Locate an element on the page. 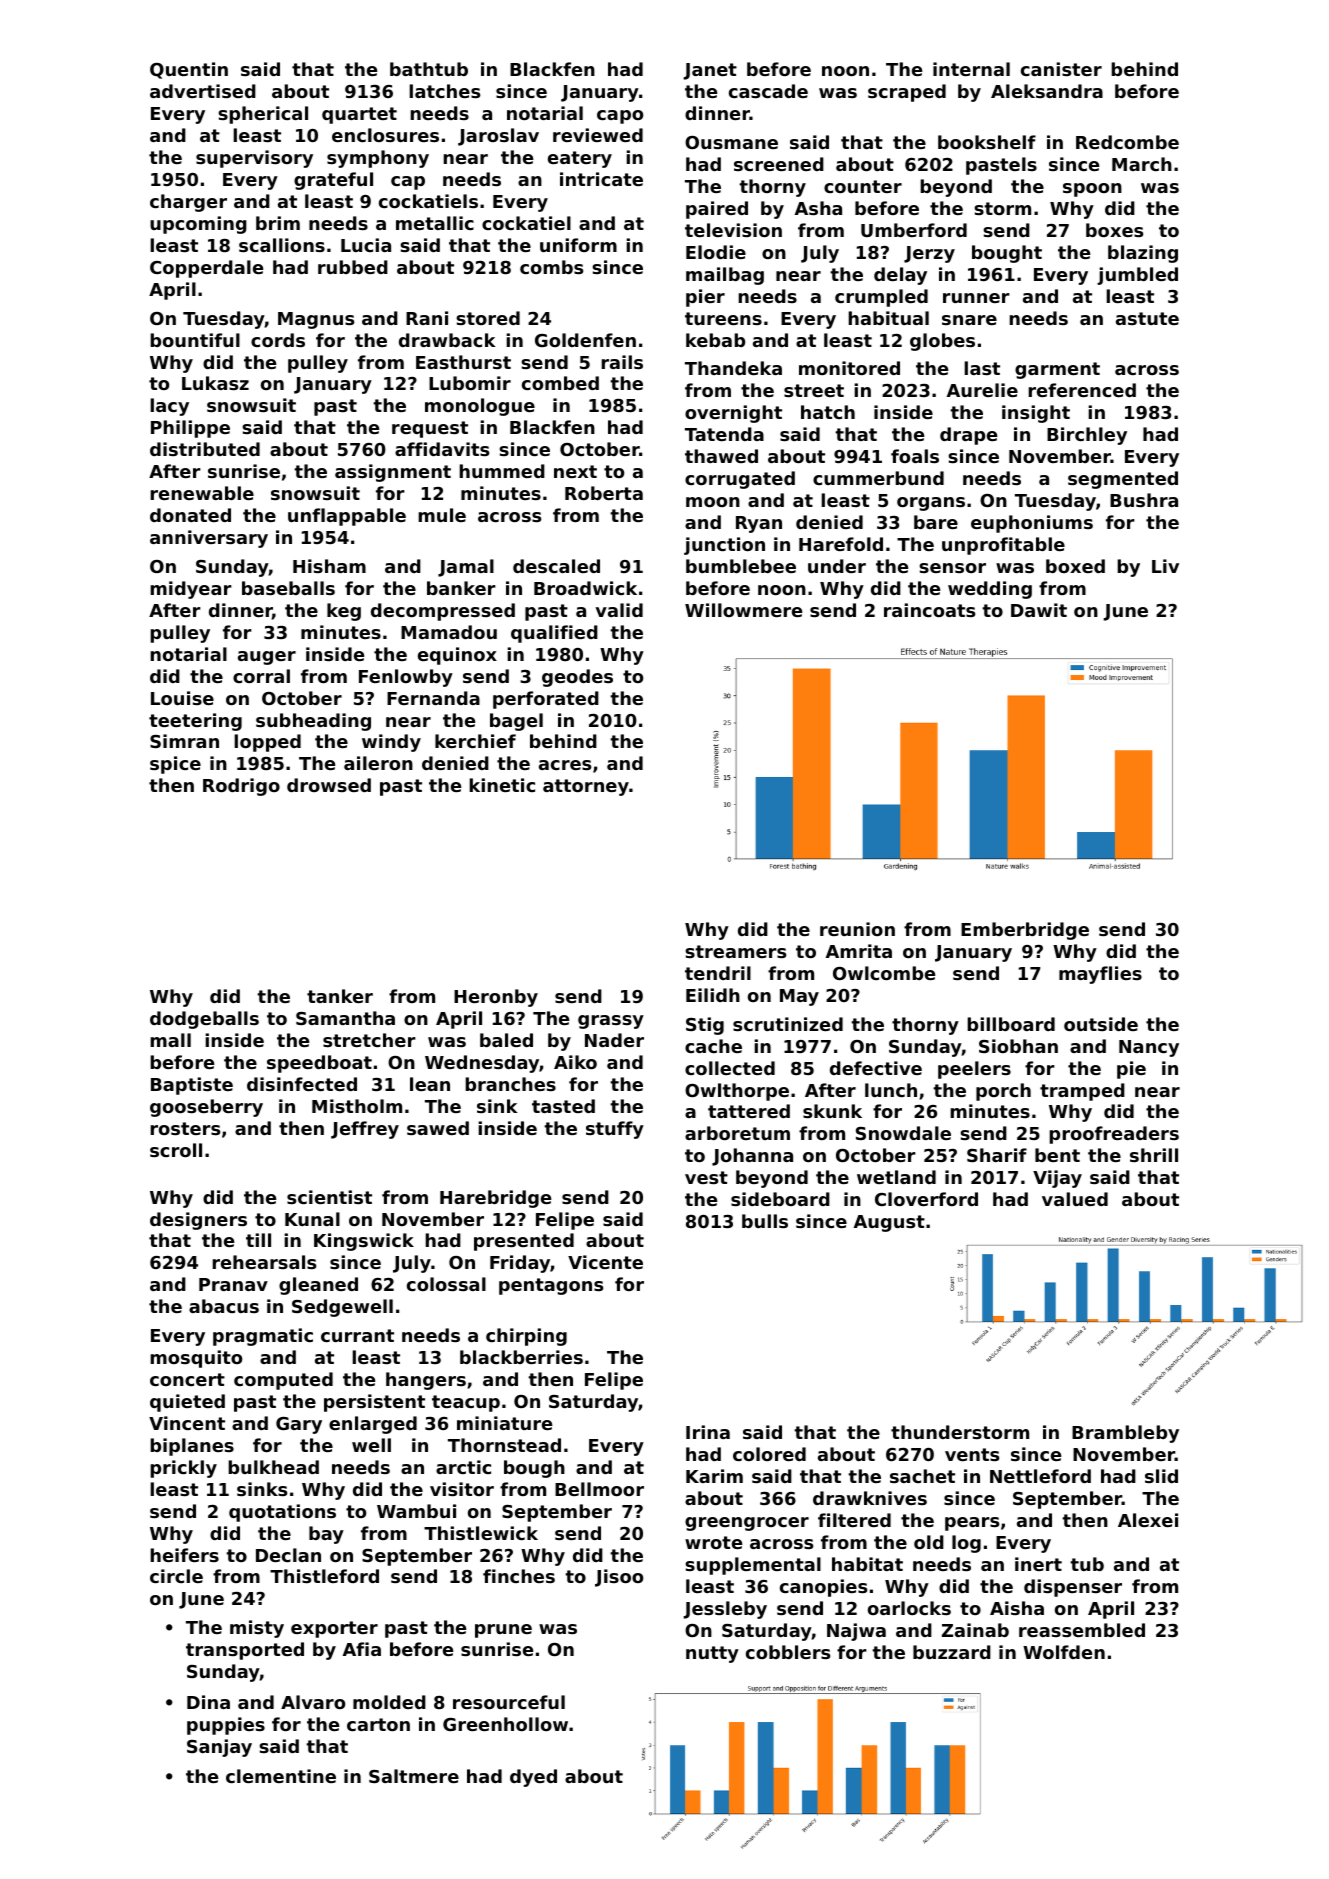  dyed is located at coordinates (533, 1778).
